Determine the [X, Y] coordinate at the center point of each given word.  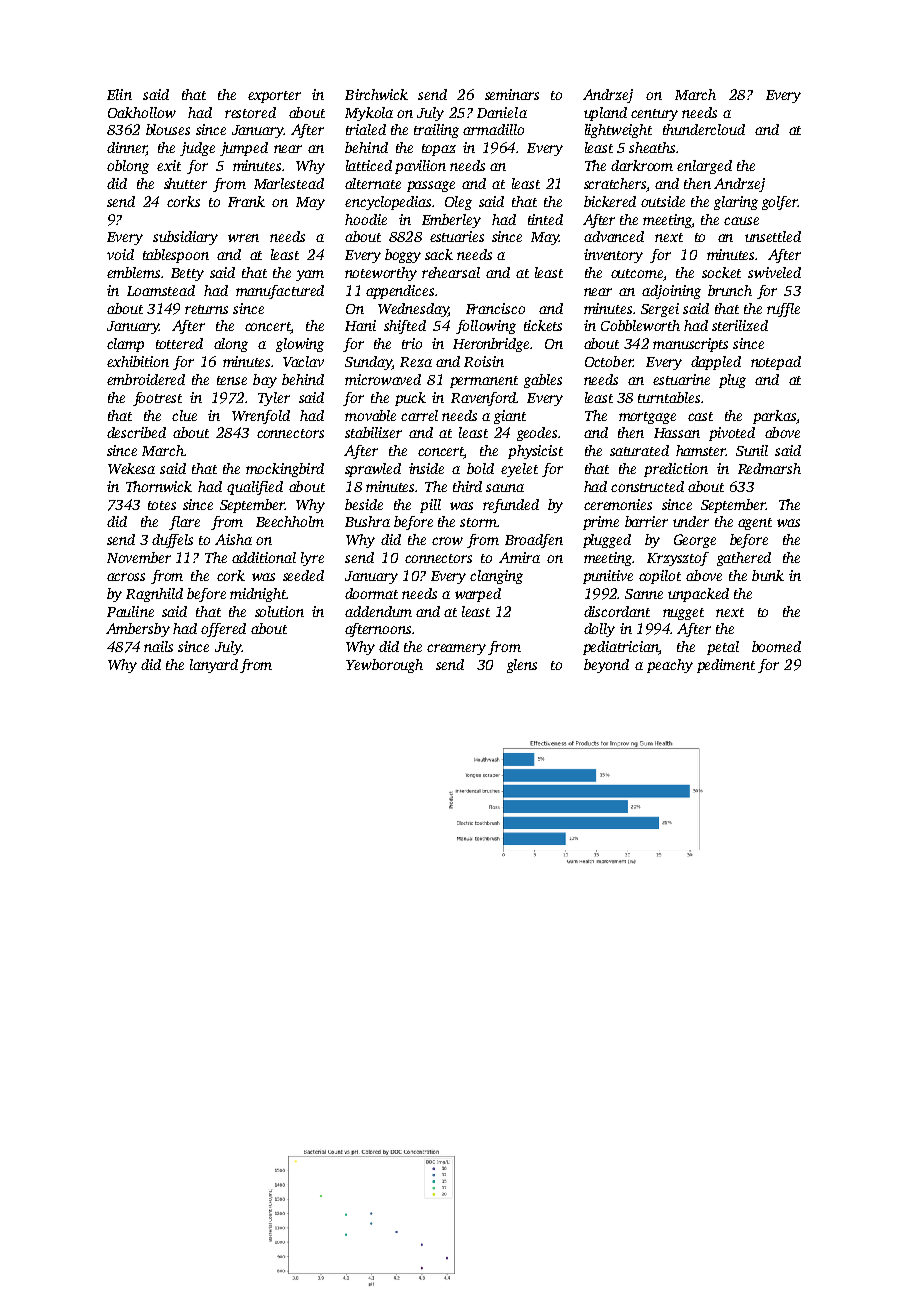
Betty [187, 274]
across [126, 577]
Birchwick [376, 94]
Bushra [367, 521]
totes [162, 505]
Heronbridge [491, 345]
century [654, 115]
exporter [274, 97]
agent [755, 524]
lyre [312, 559]
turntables [669, 397]
